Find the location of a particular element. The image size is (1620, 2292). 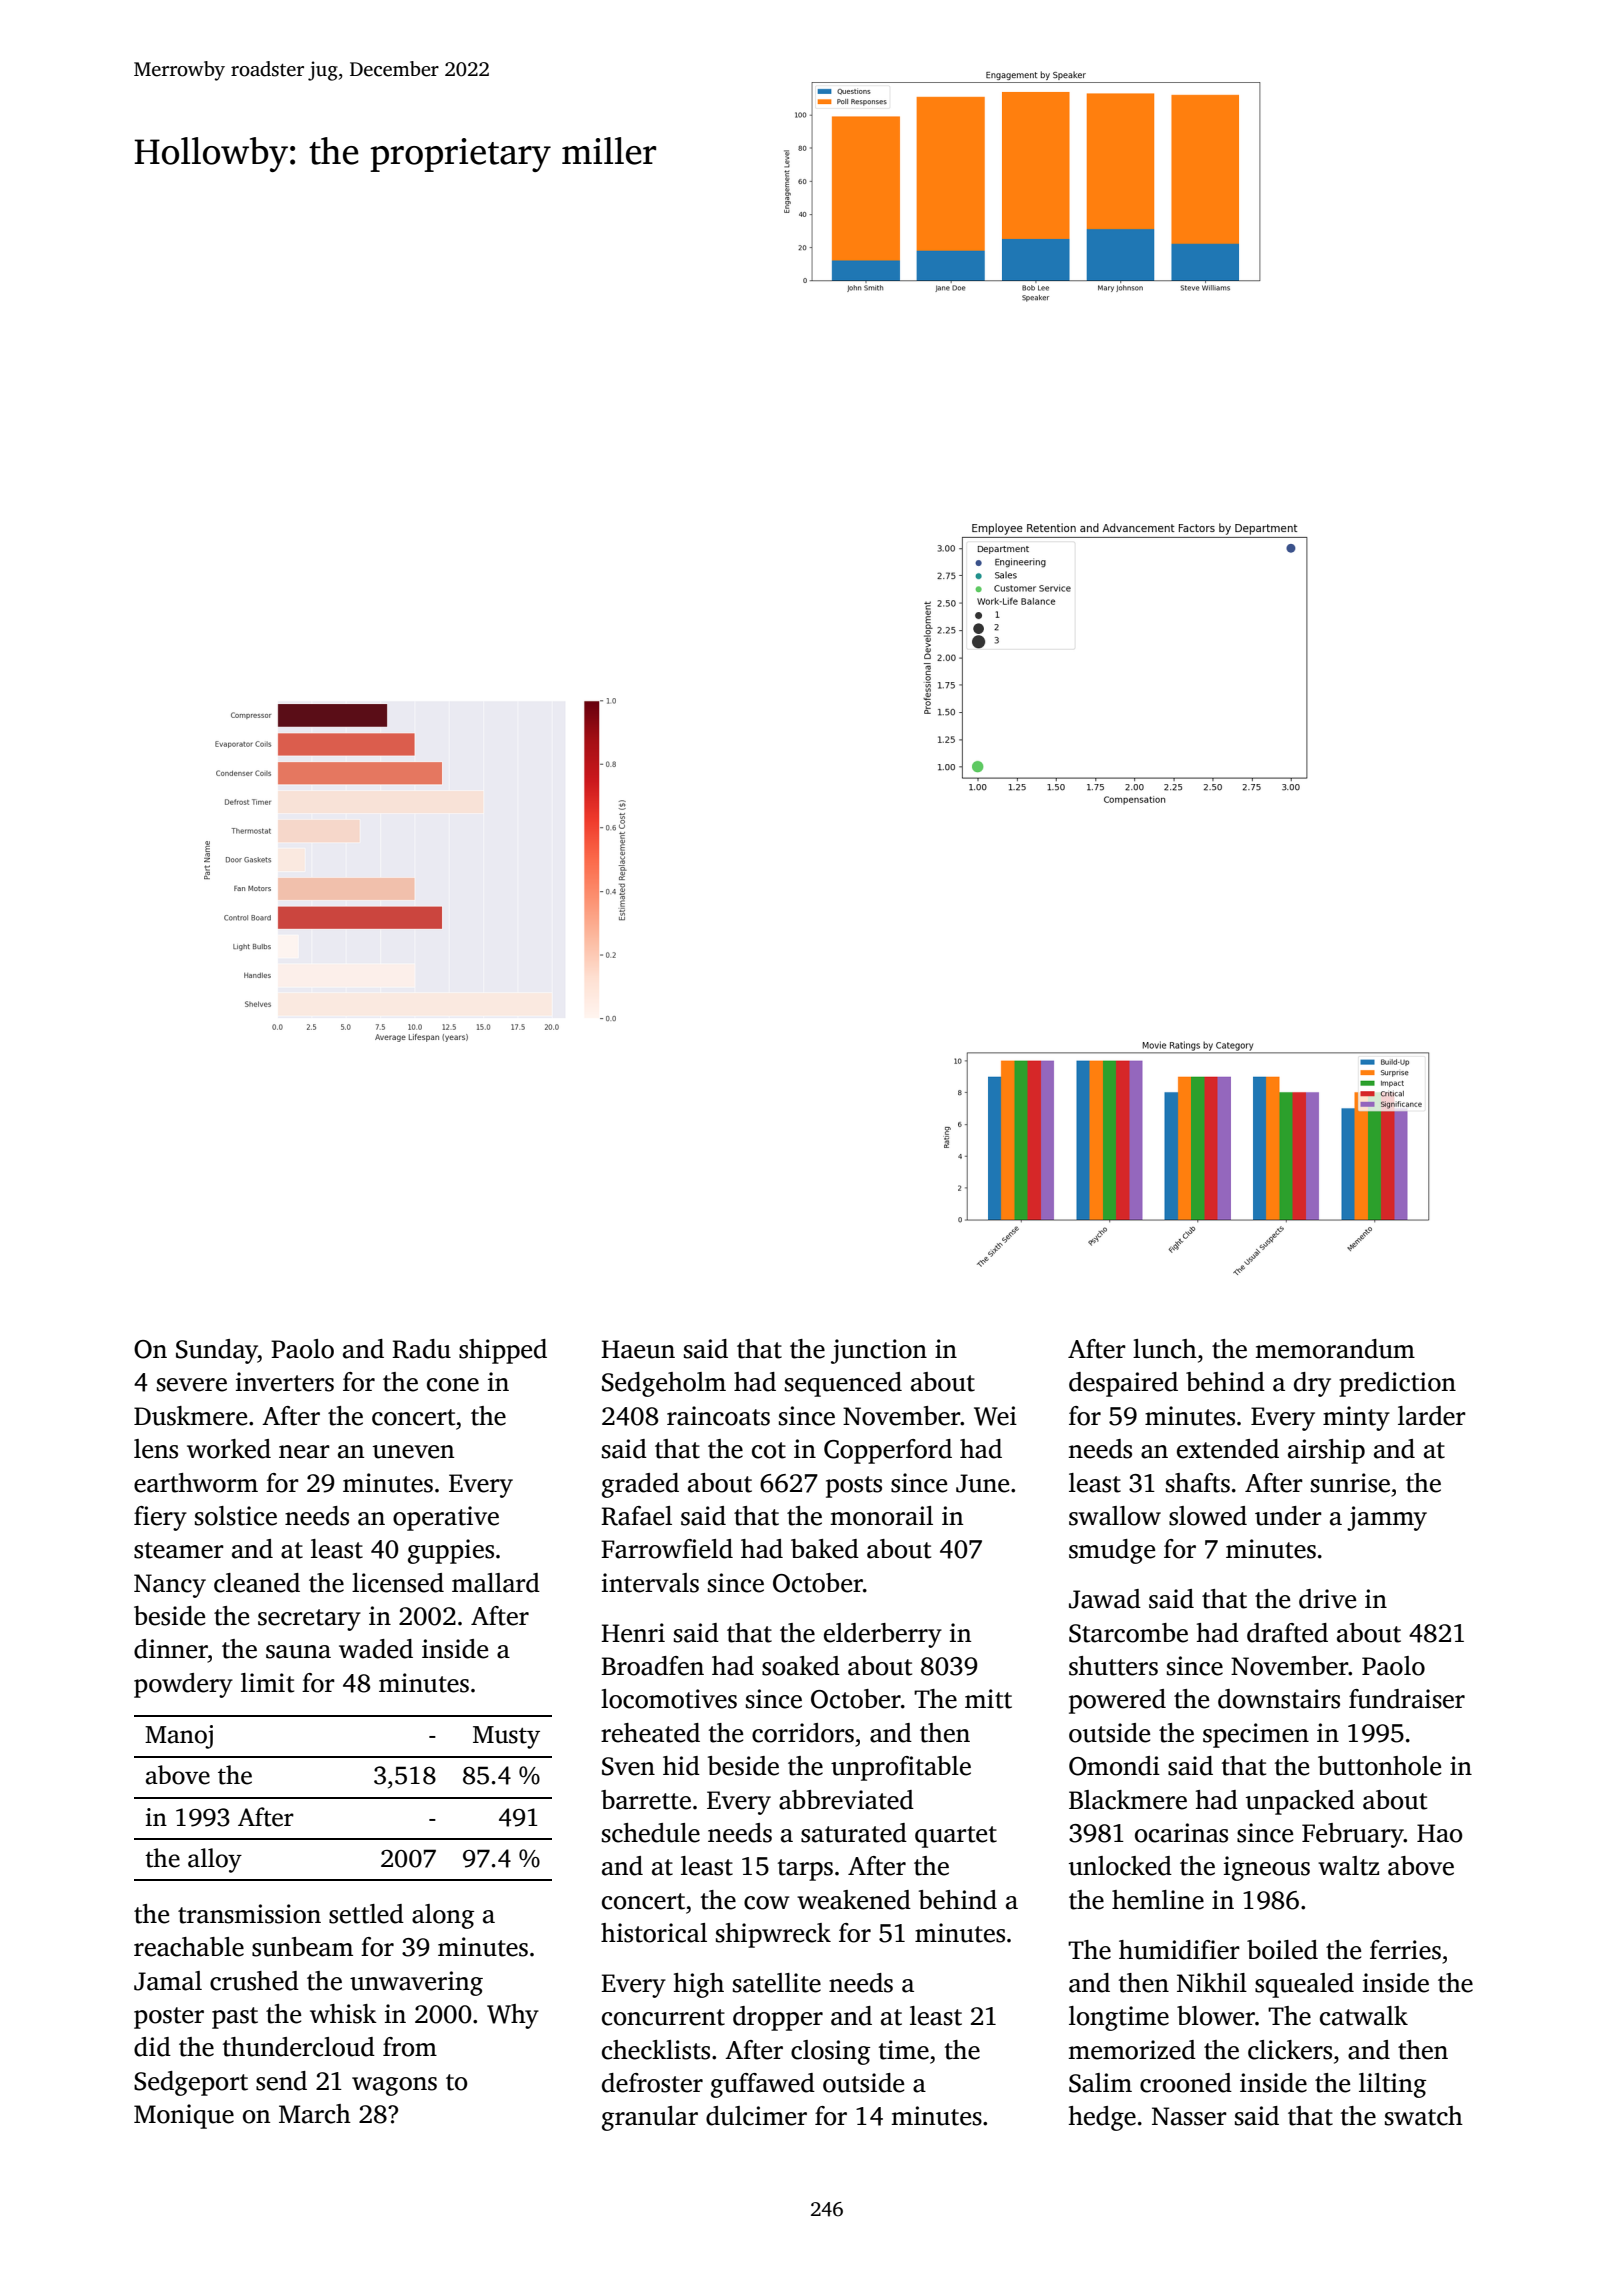

Radu is located at coordinates (421, 1349).
